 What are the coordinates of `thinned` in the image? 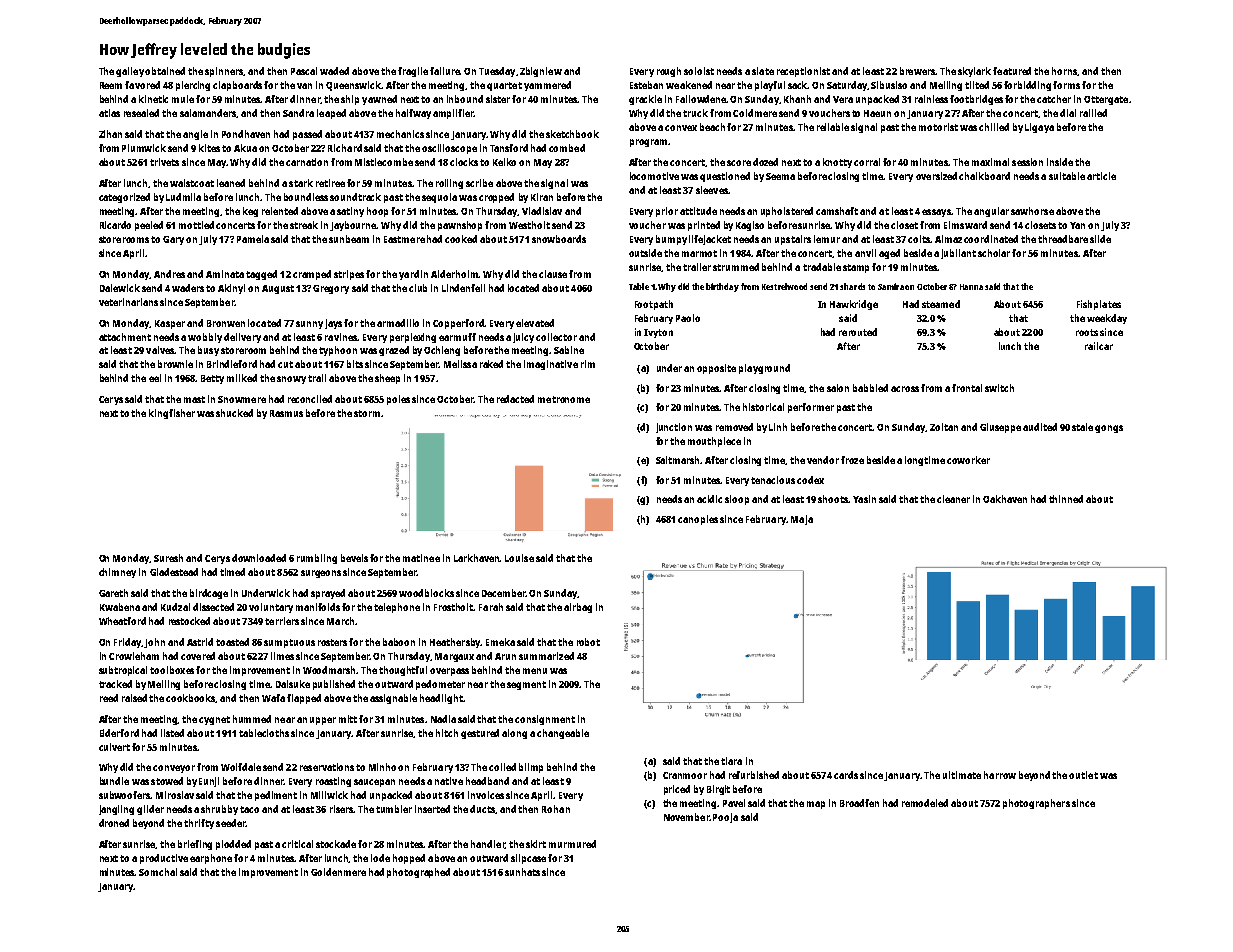 It's located at (1066, 499).
